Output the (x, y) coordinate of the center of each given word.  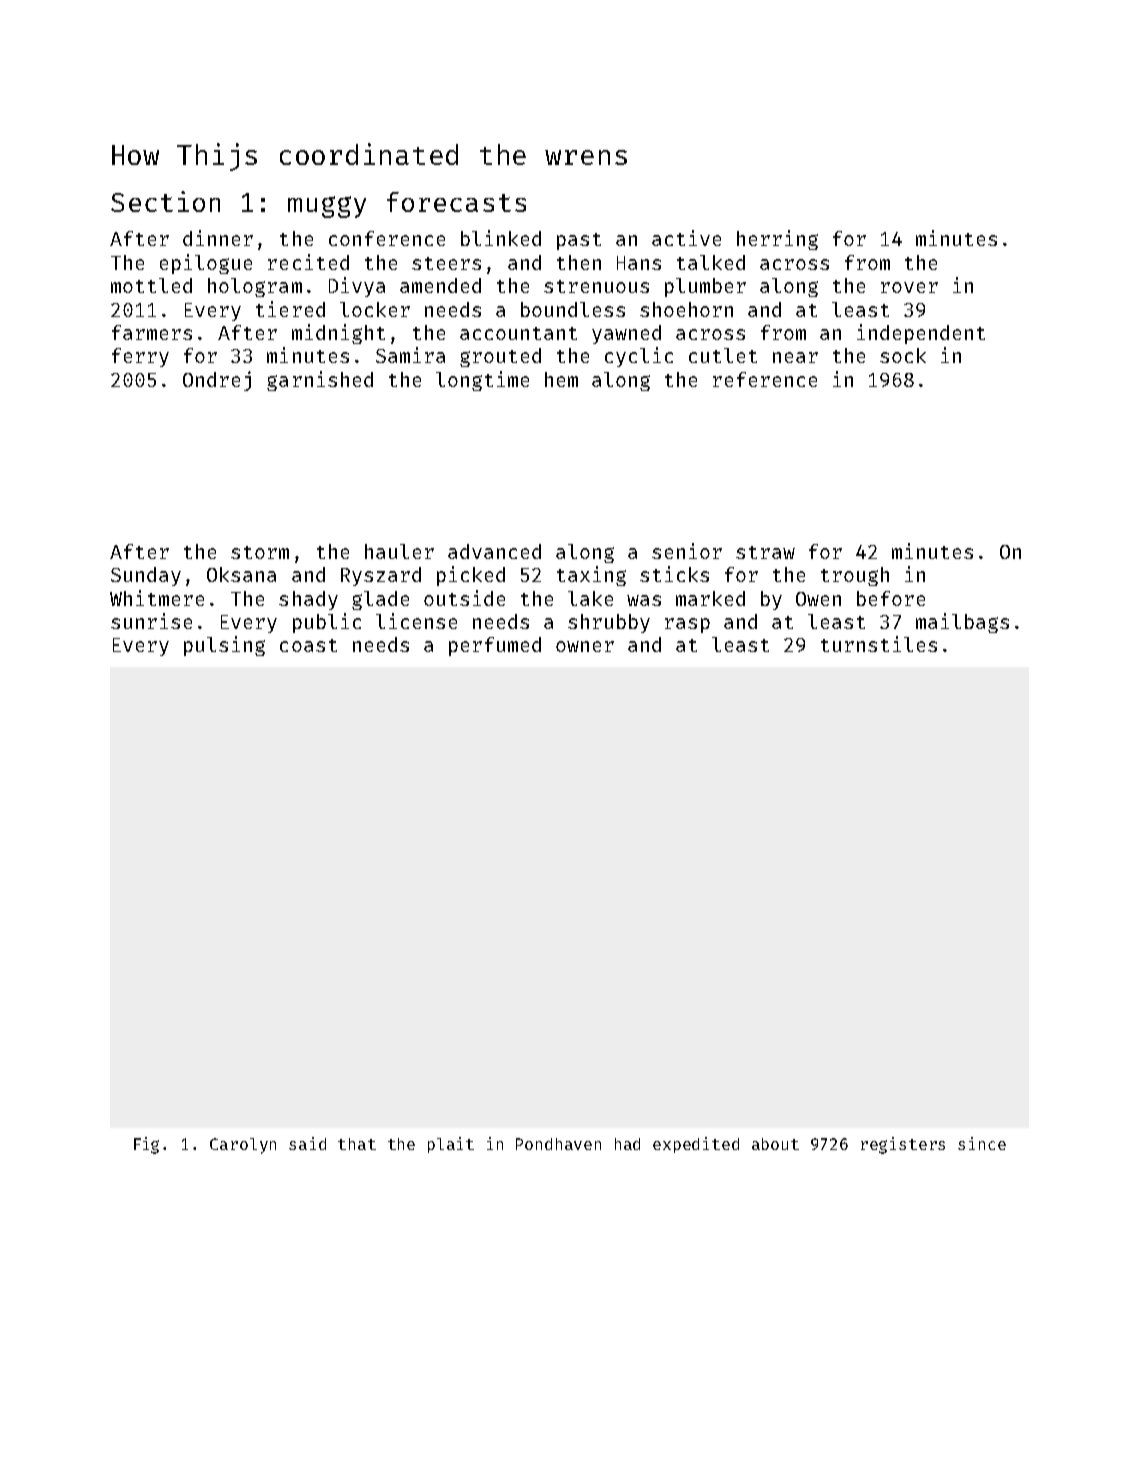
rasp (687, 625)
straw (765, 552)
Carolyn (243, 1146)
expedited (696, 1145)
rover (909, 287)
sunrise (151, 621)
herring (777, 240)
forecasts (456, 202)
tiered (290, 309)
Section (165, 201)
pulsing (224, 646)
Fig (146, 1145)
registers (903, 1145)
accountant (518, 333)
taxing (591, 576)
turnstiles (879, 644)
